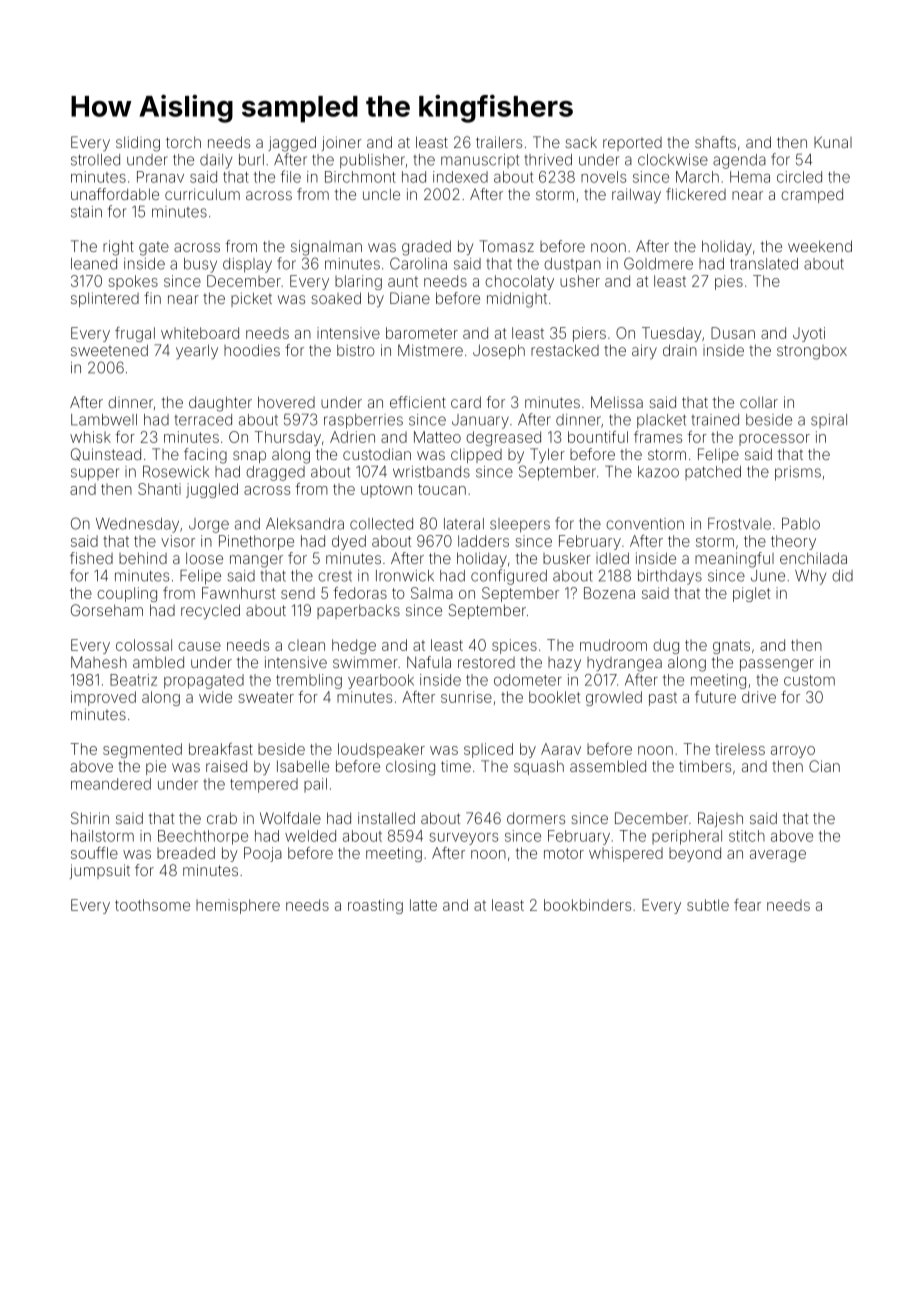 This screenshot has height=1314, width=924. Describe the element at coordinates (152, 905) in the screenshot. I see `toothsome` at that location.
